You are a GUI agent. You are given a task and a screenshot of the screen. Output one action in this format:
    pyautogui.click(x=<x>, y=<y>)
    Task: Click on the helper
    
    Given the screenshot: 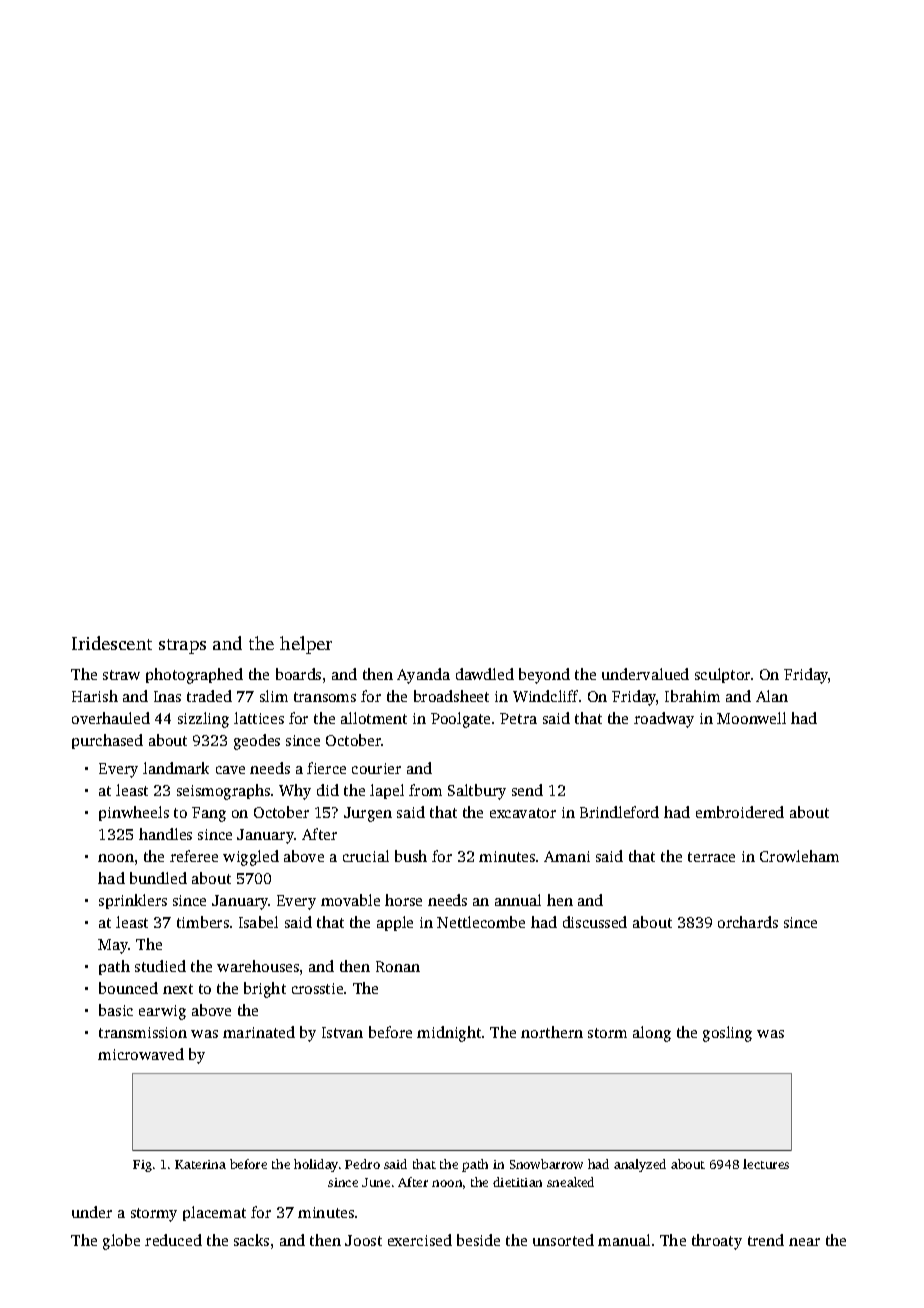 What is the action you would take?
    pyautogui.click(x=306, y=645)
